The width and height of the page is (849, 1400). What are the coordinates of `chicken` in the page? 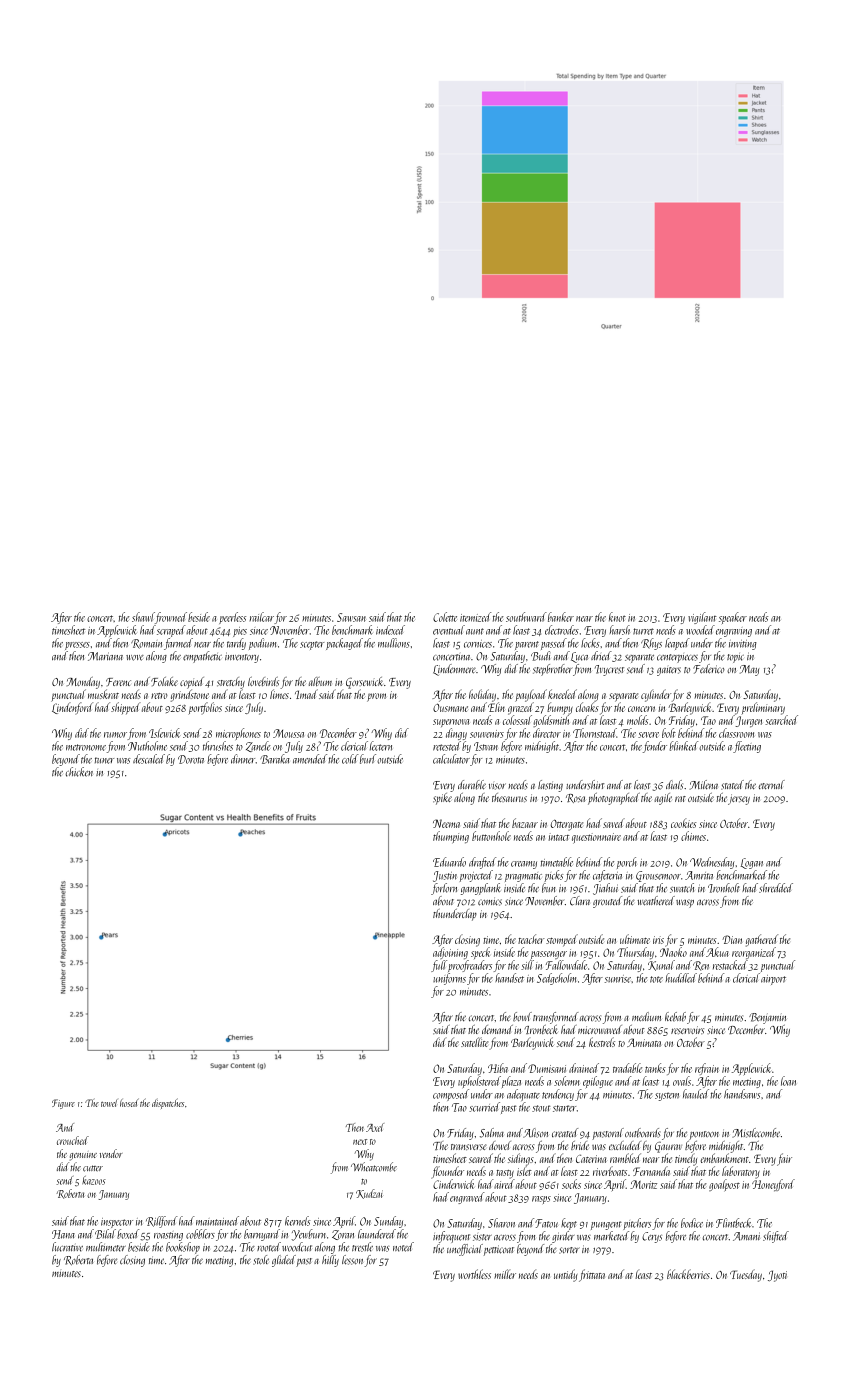 It's located at (79, 772).
